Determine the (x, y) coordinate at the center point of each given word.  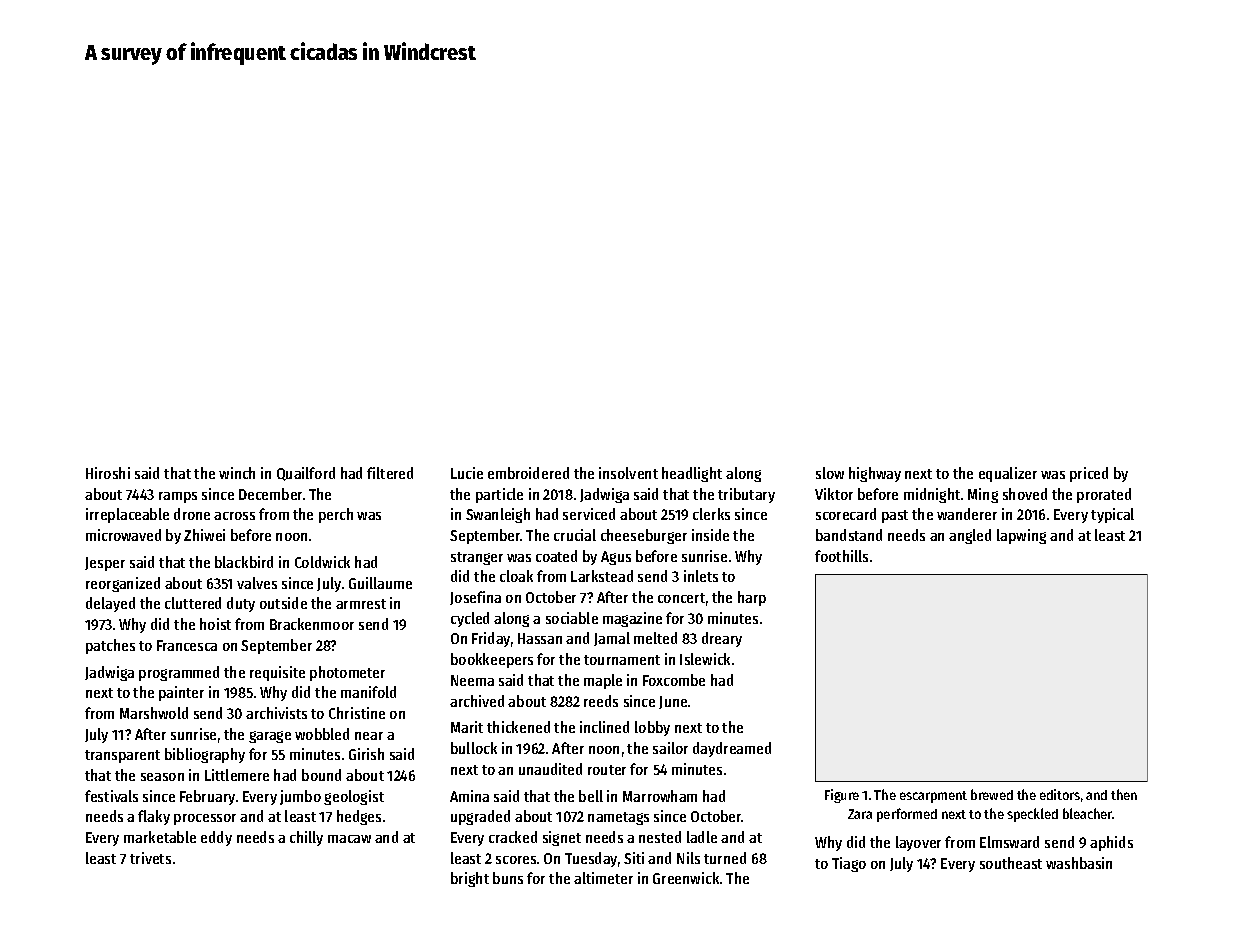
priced (1089, 474)
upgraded (480, 817)
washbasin (1079, 863)
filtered (390, 473)
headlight (692, 474)
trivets (150, 858)
